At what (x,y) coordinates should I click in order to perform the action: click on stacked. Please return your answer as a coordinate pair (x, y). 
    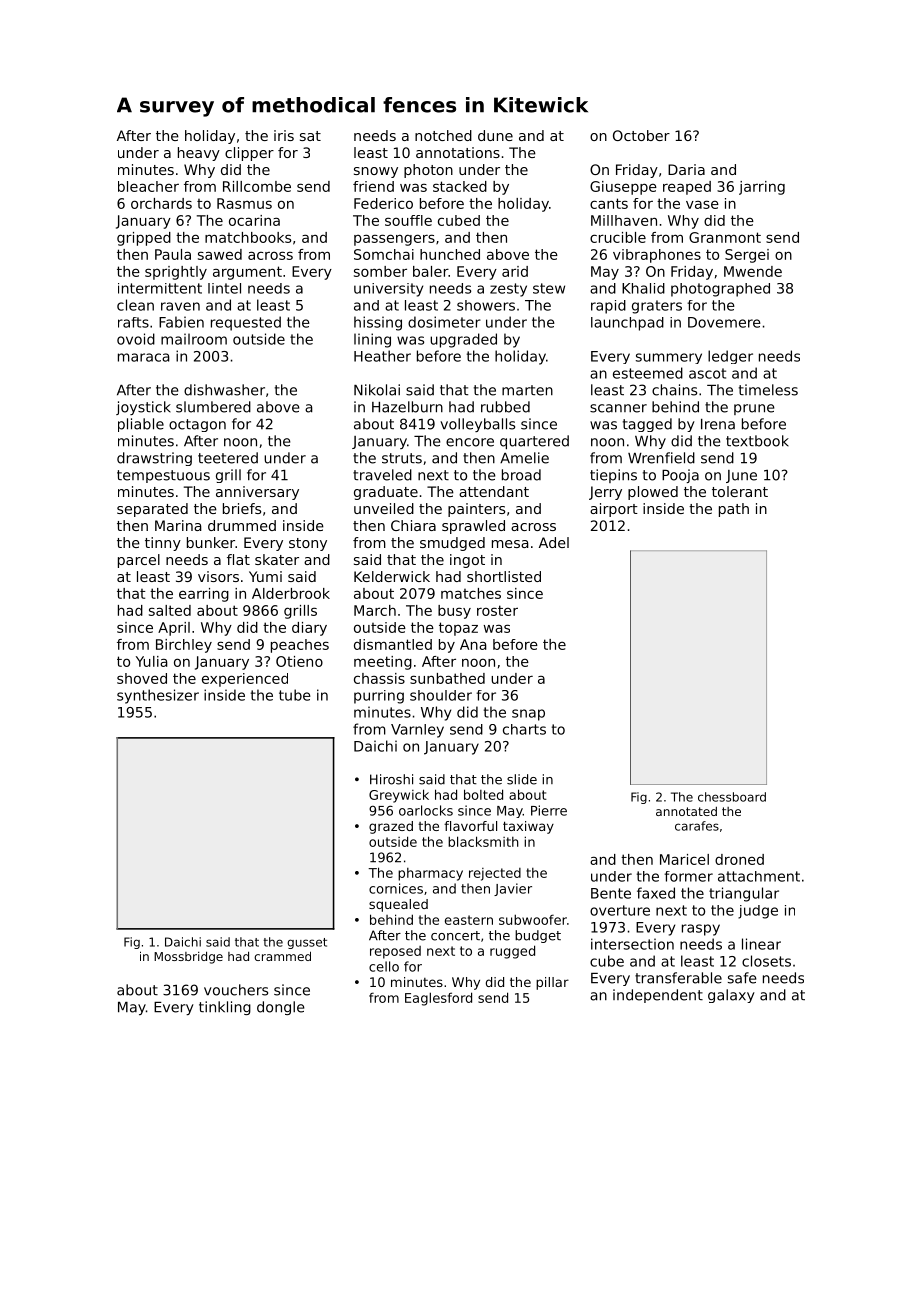
    Looking at the image, I should click on (460, 186).
